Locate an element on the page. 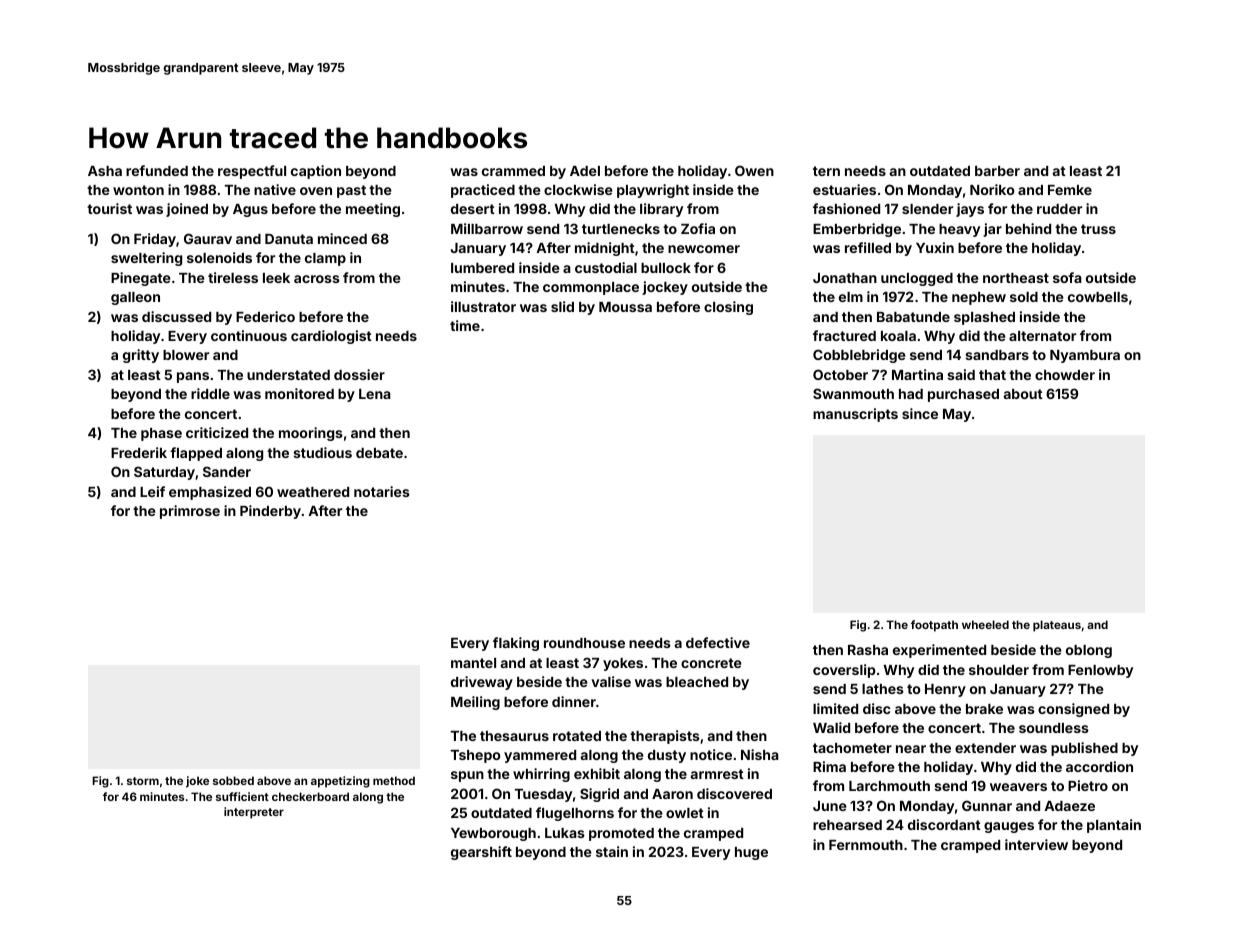 The image size is (1233, 952). footpath is located at coordinates (934, 626).
